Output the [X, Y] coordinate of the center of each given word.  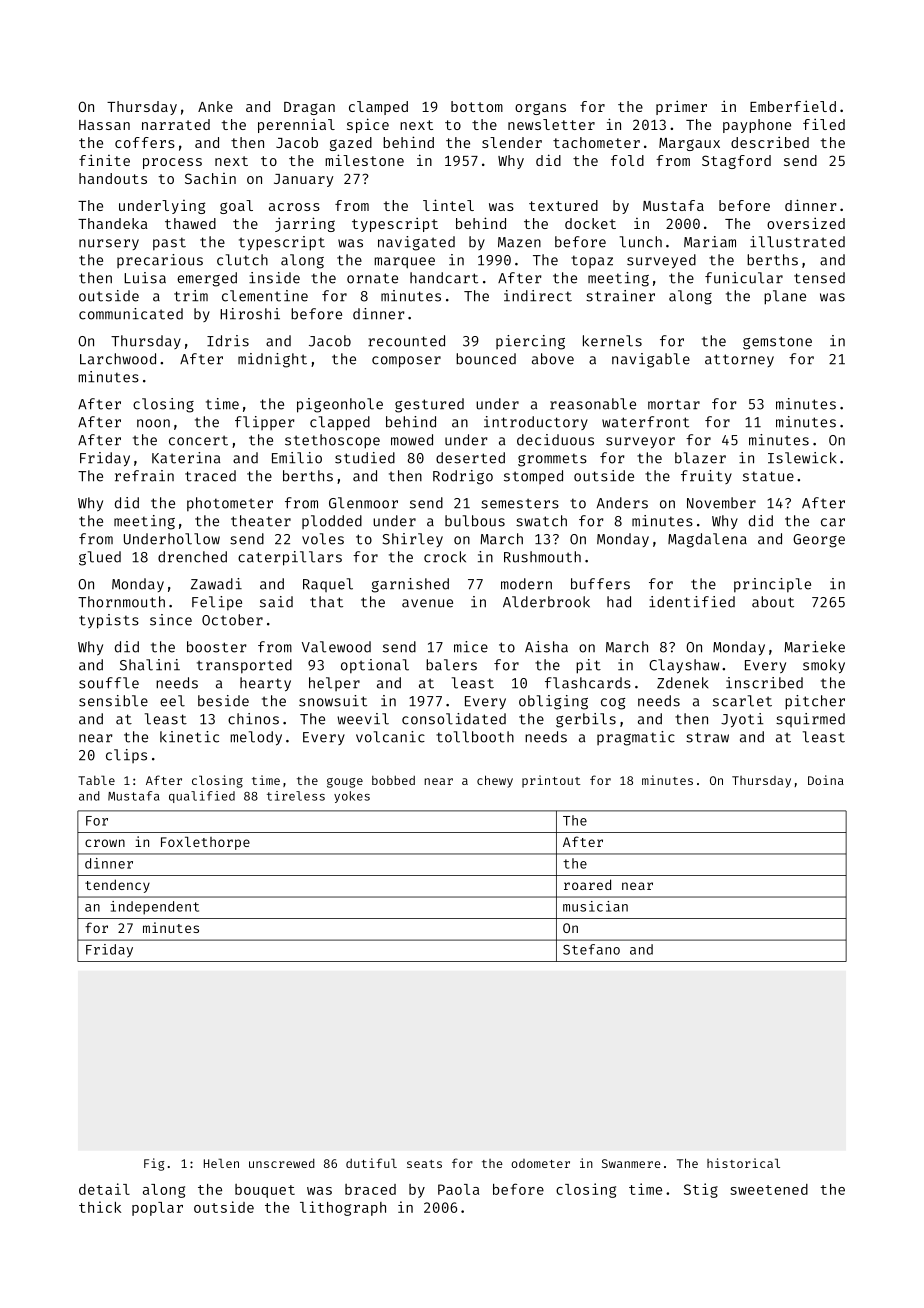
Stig [701, 1190]
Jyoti [742, 720]
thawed [190, 223]
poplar [157, 1209]
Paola [459, 1189]
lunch [641, 242]
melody [256, 738]
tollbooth [475, 737]
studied [365, 458]
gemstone [777, 343]
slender [512, 142]
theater [261, 521]
